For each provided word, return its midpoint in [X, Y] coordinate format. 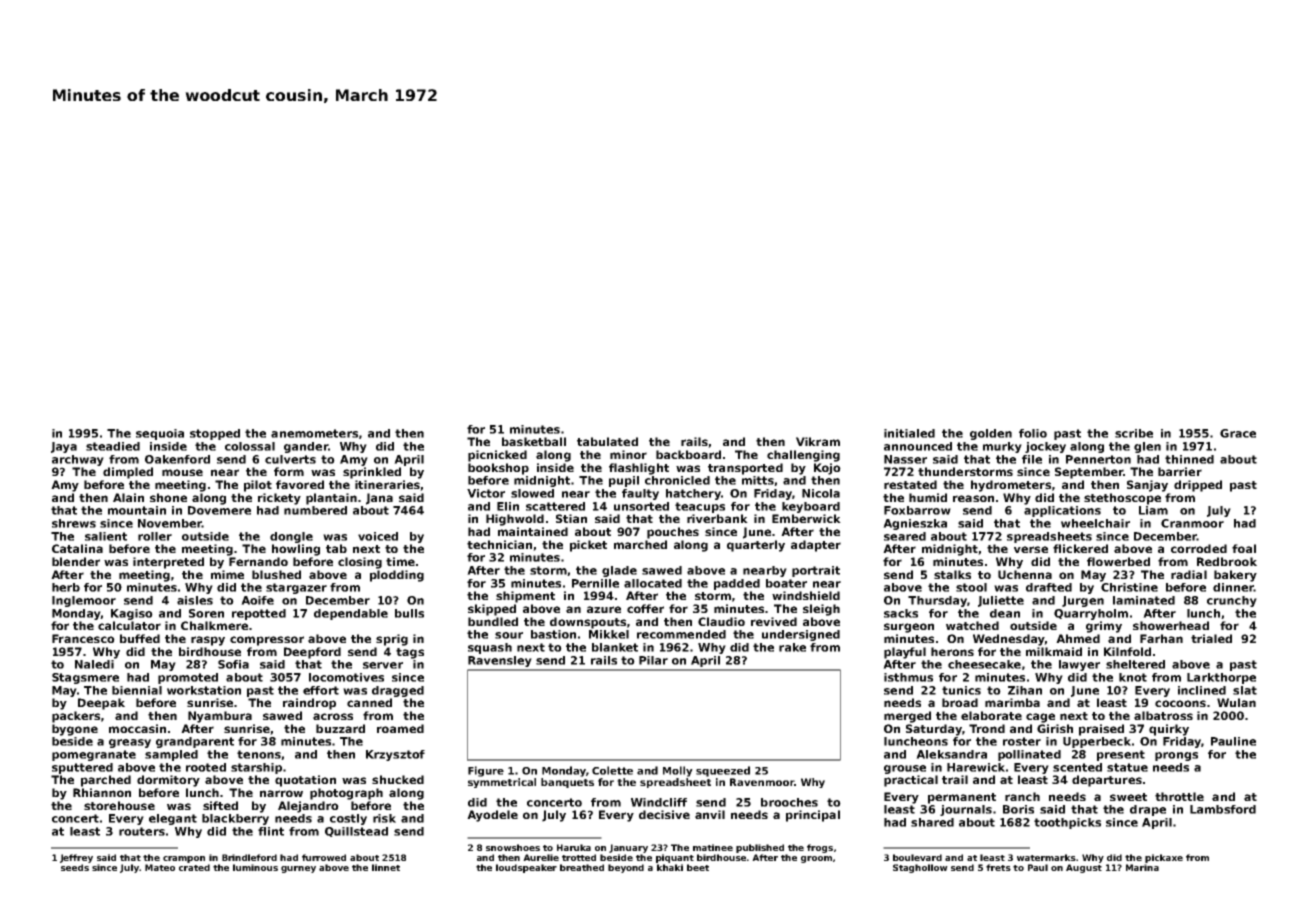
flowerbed [1118, 561]
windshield [806, 595]
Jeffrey [76, 858]
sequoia [160, 434]
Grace [1238, 433]
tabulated [607, 441]
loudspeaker [526, 868]
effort [321, 690]
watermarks [1046, 857]
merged [907, 717]
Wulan [1236, 702]
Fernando [258, 561]
